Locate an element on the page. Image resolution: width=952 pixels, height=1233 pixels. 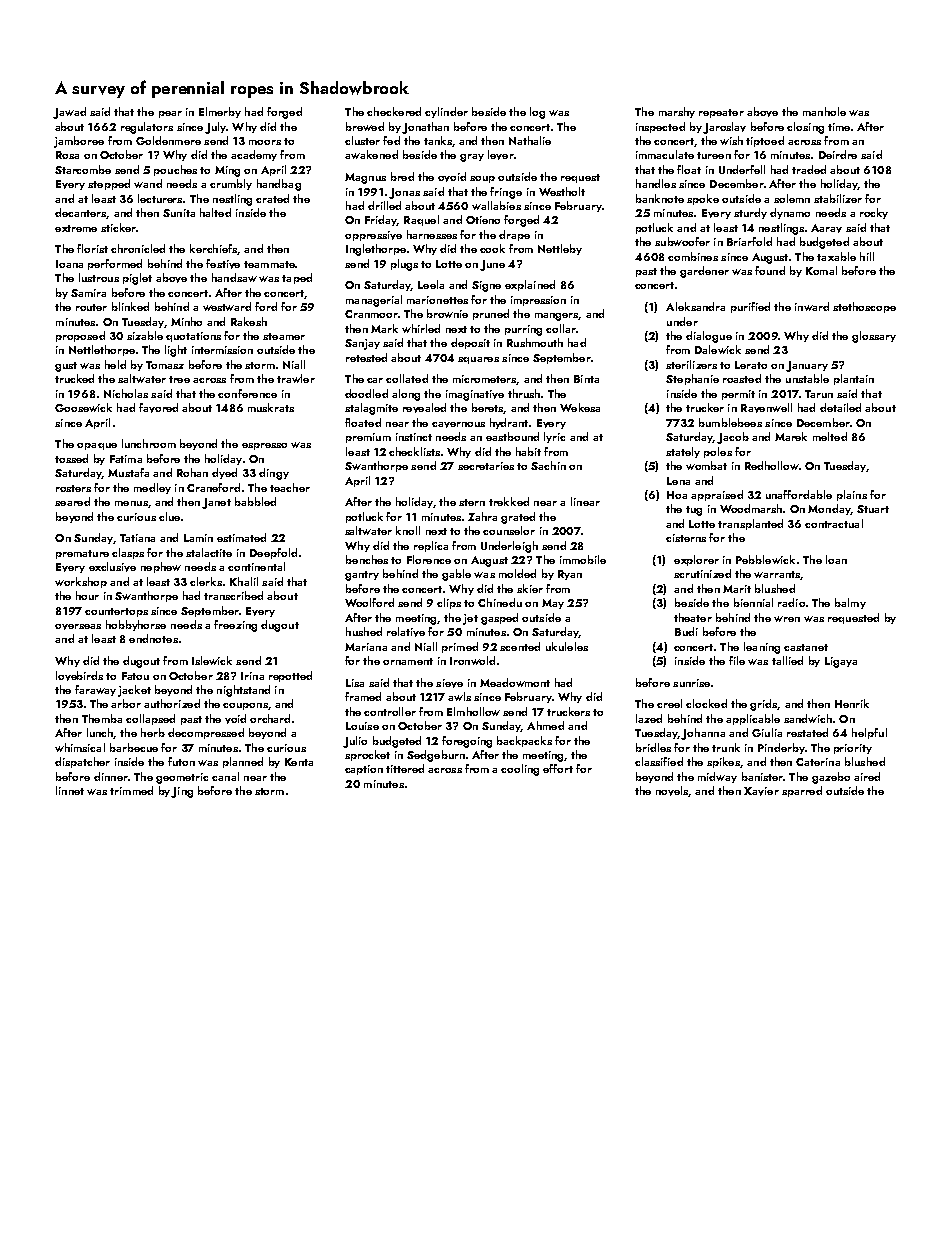
Westholt is located at coordinates (562, 191).
